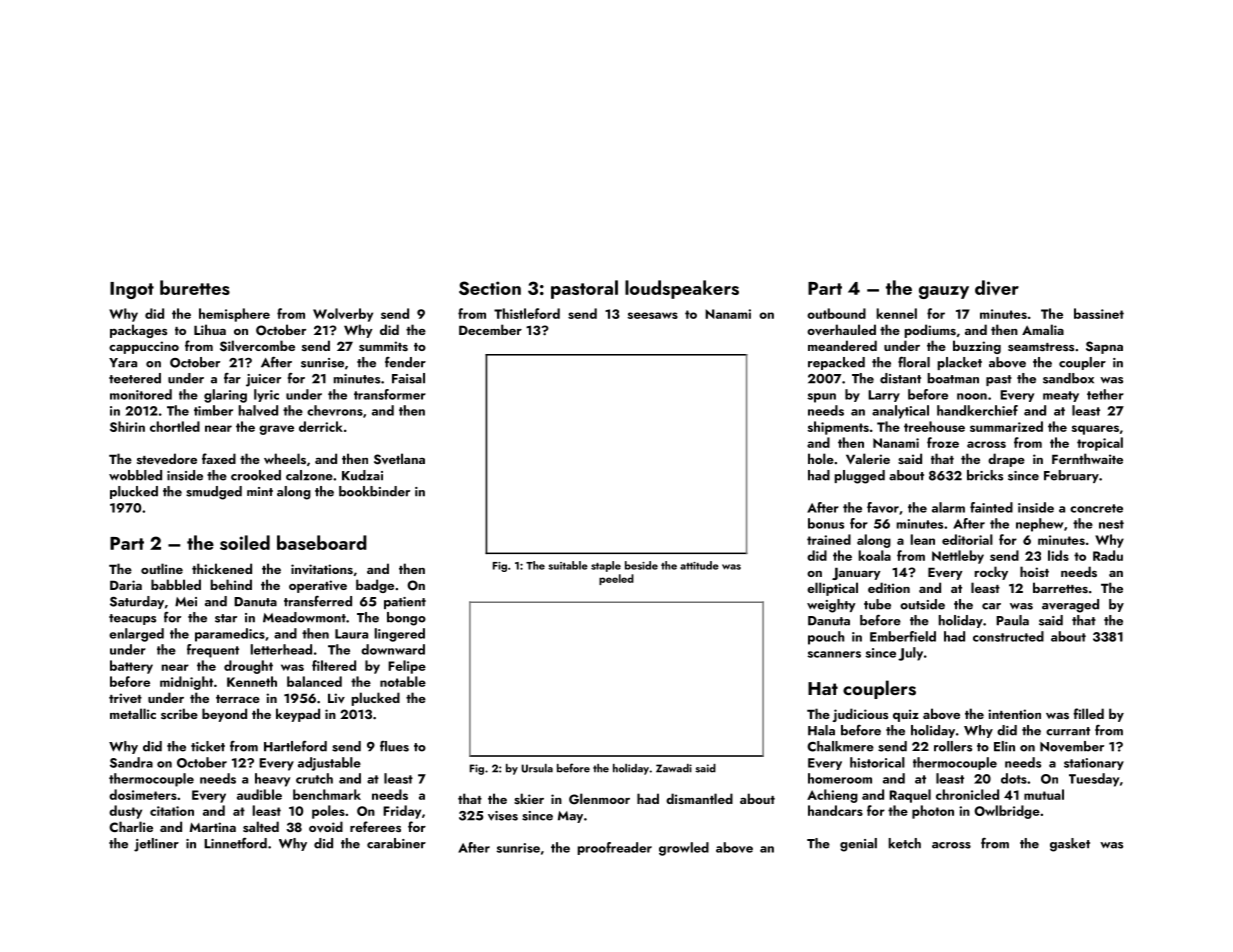  What do you see at coordinates (991, 507) in the image?
I see `fainted` at bounding box center [991, 507].
